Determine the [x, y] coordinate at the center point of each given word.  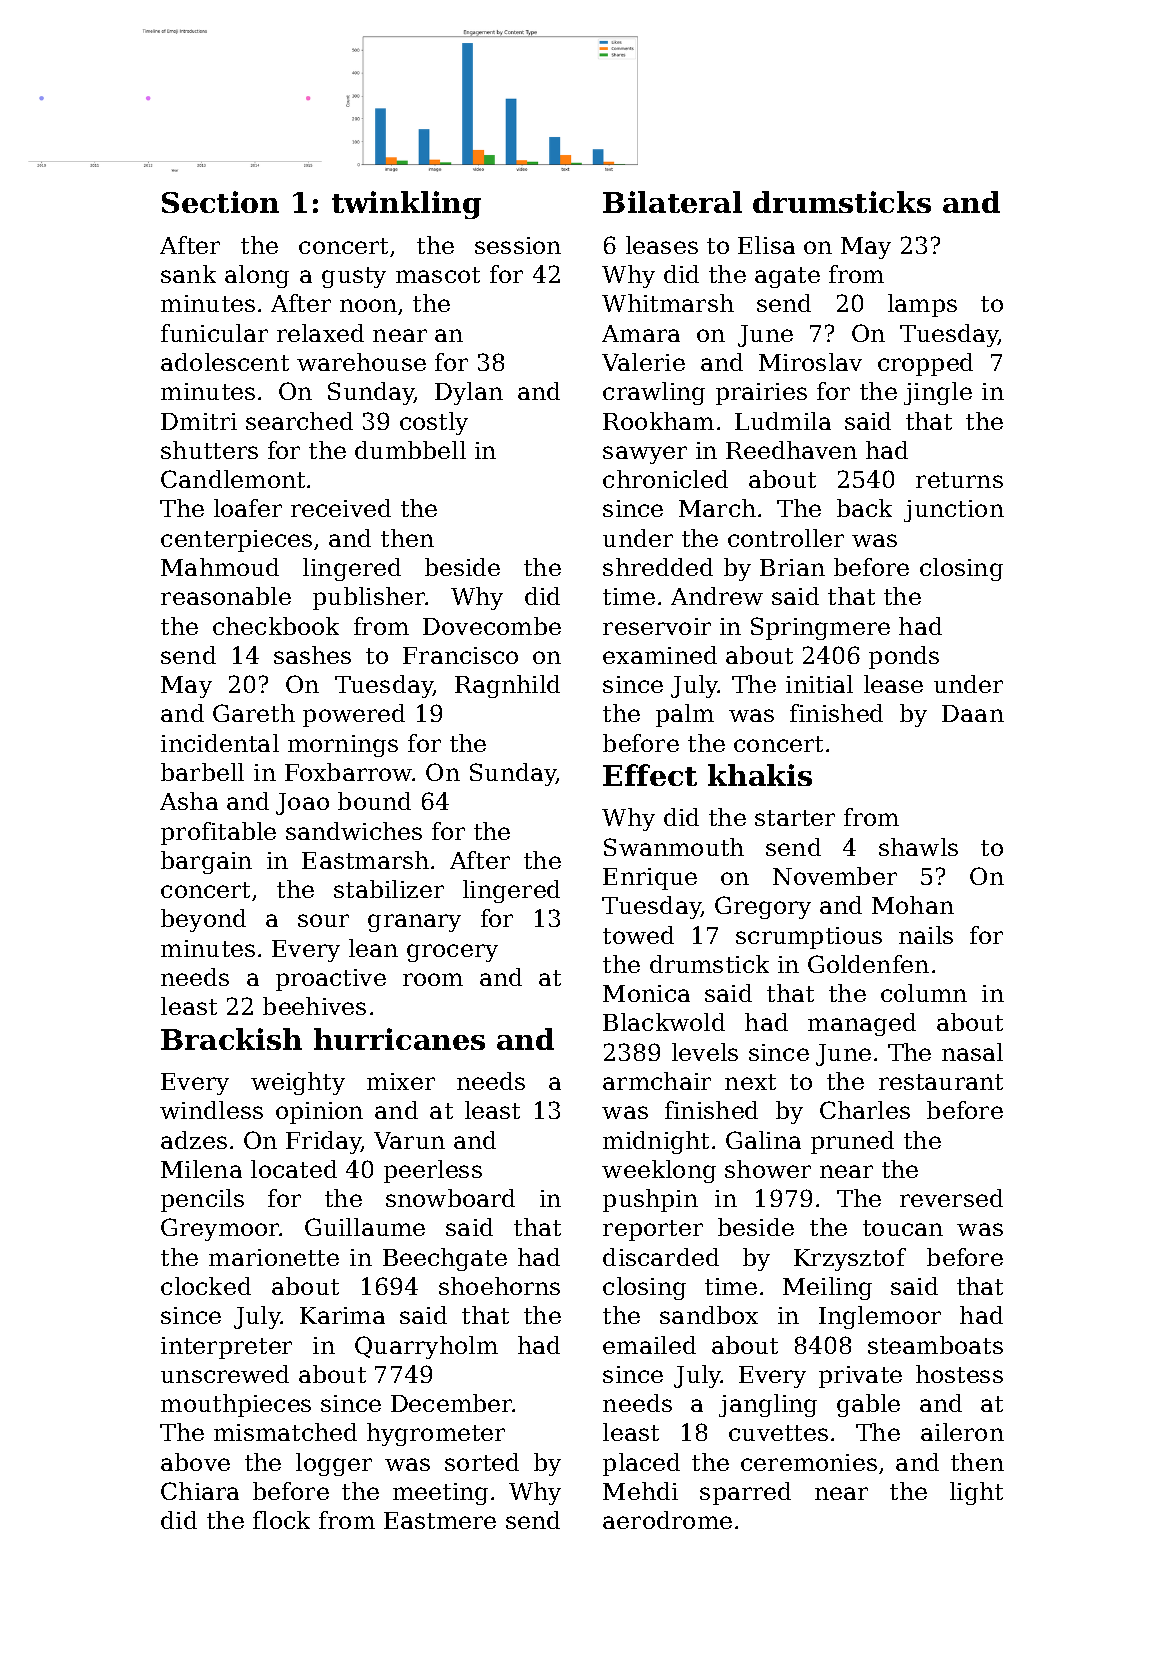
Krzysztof [850, 1259]
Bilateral [672, 202]
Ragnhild [507, 686]
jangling [768, 1405]
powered [354, 715]
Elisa [766, 245]
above [195, 1462]
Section [220, 202]
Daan [973, 713]
